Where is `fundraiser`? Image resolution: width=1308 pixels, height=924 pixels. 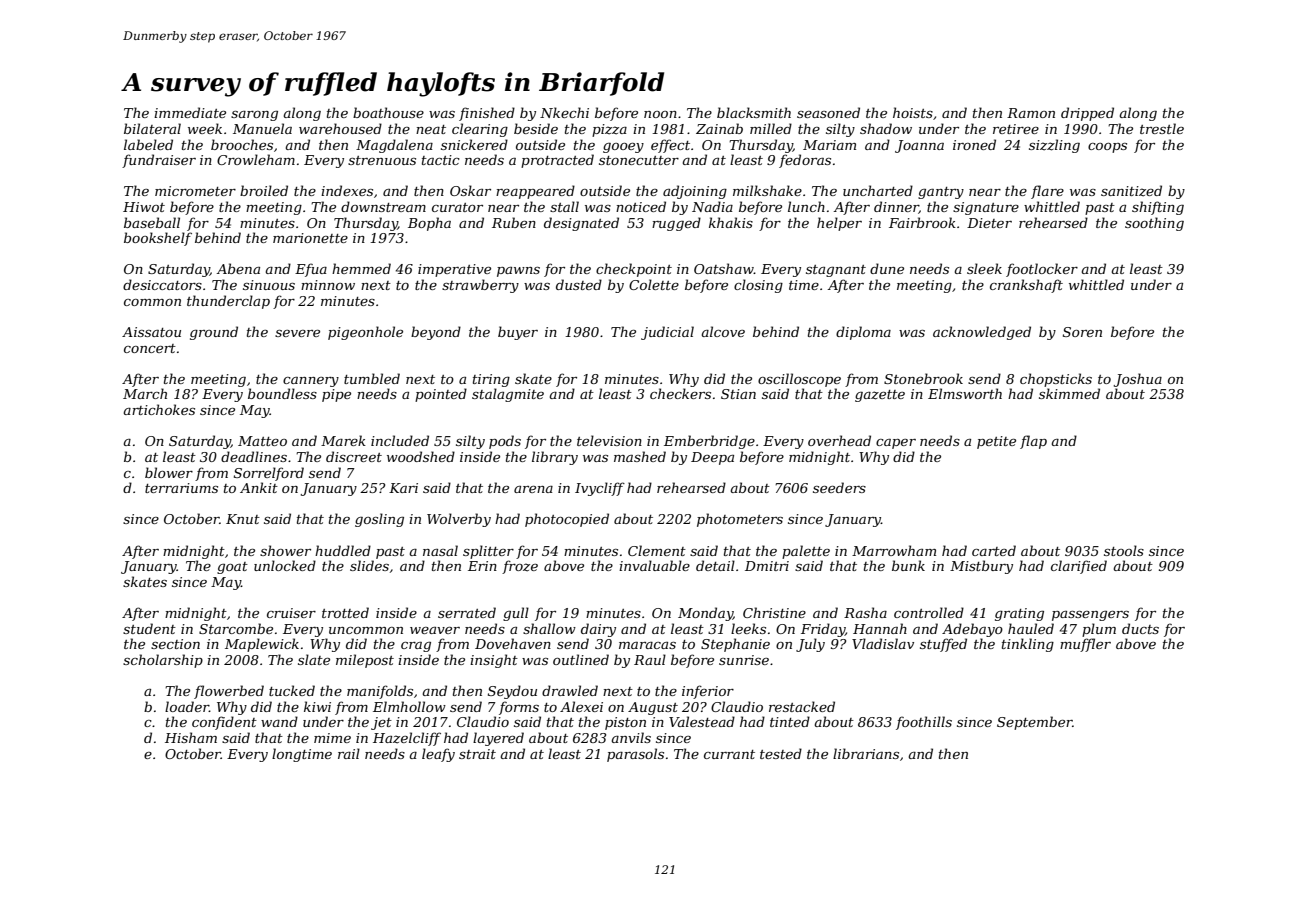
fundraiser is located at coordinates (159, 161).
